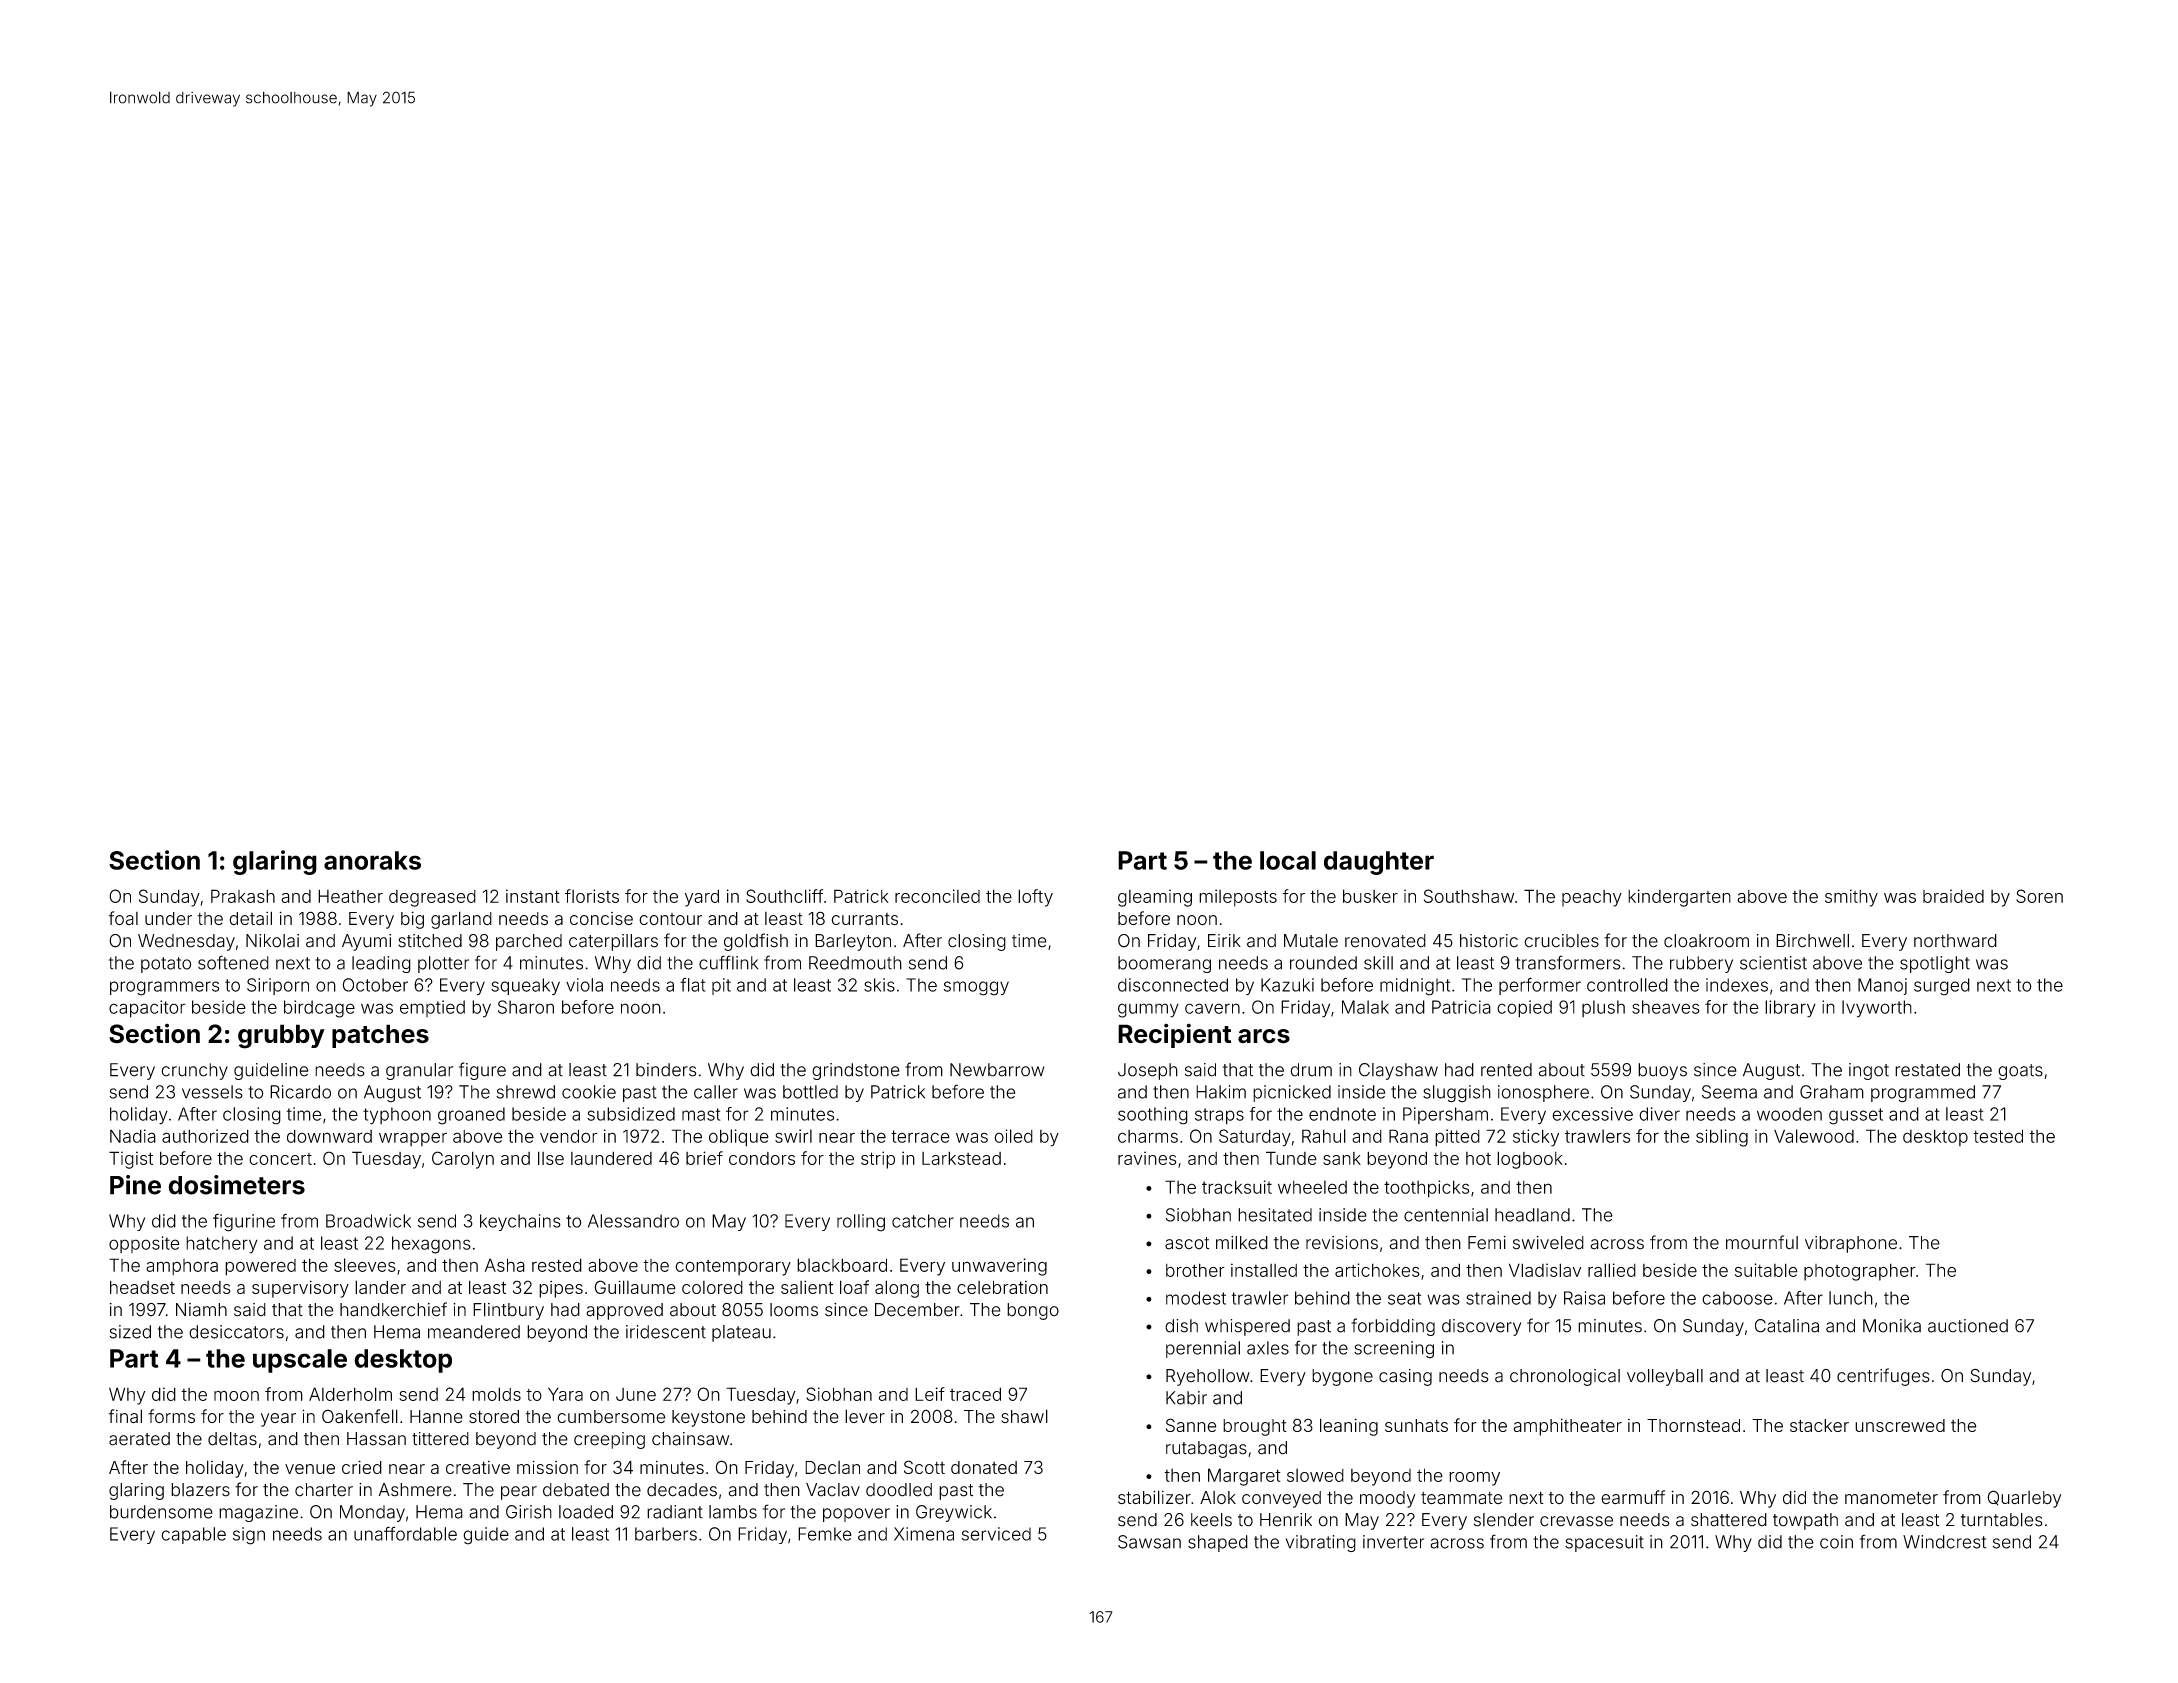  What do you see at coordinates (1288, 860) in the image?
I see `local` at bounding box center [1288, 860].
